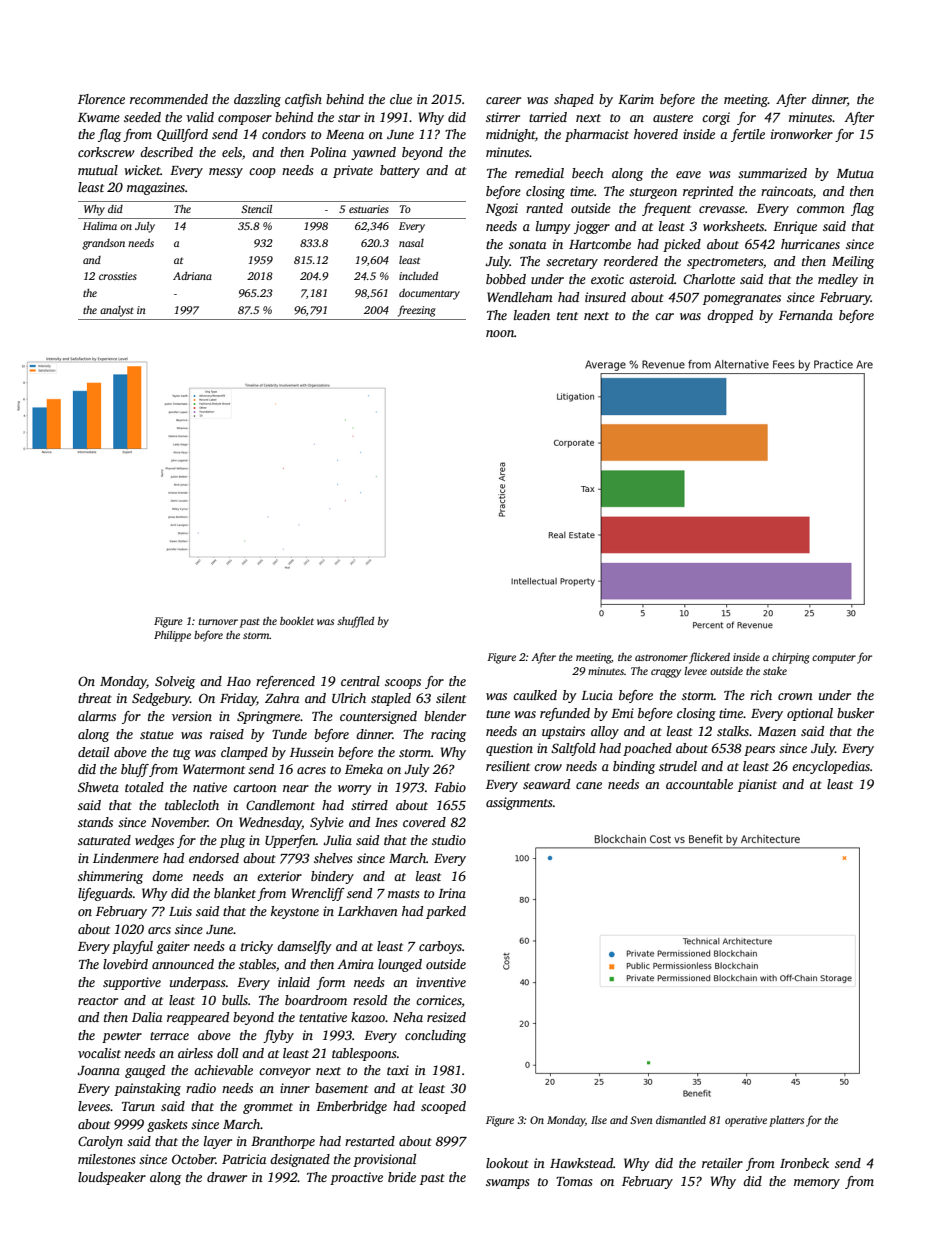  What do you see at coordinates (172, 636) in the document?
I see `Philippe` at bounding box center [172, 636].
